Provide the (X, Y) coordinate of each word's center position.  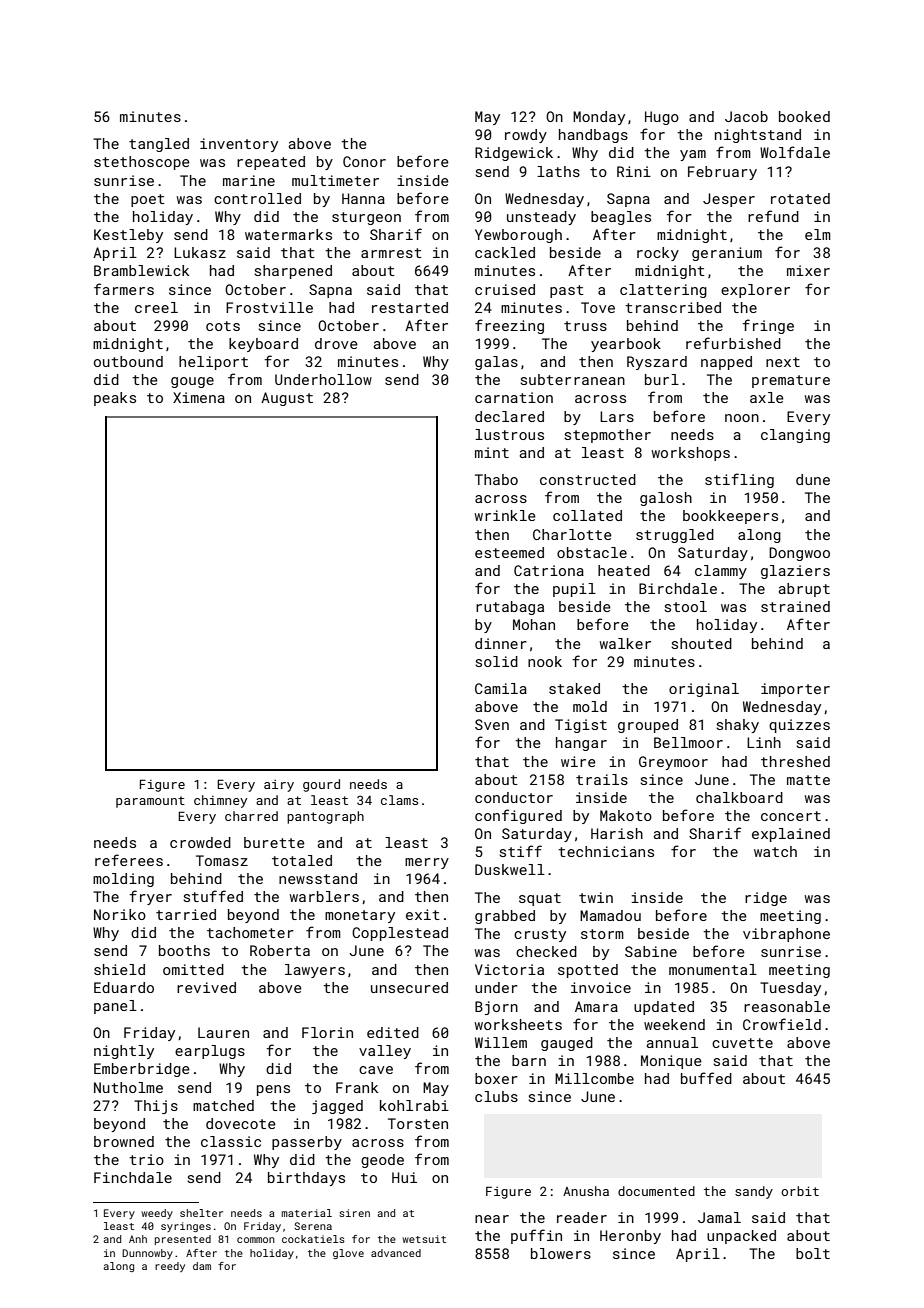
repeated (271, 163)
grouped (648, 726)
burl (662, 379)
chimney (220, 801)
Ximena (199, 397)
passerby (307, 1143)
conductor (514, 797)
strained (795, 606)
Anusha (586, 1191)
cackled (505, 252)
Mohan (534, 624)
